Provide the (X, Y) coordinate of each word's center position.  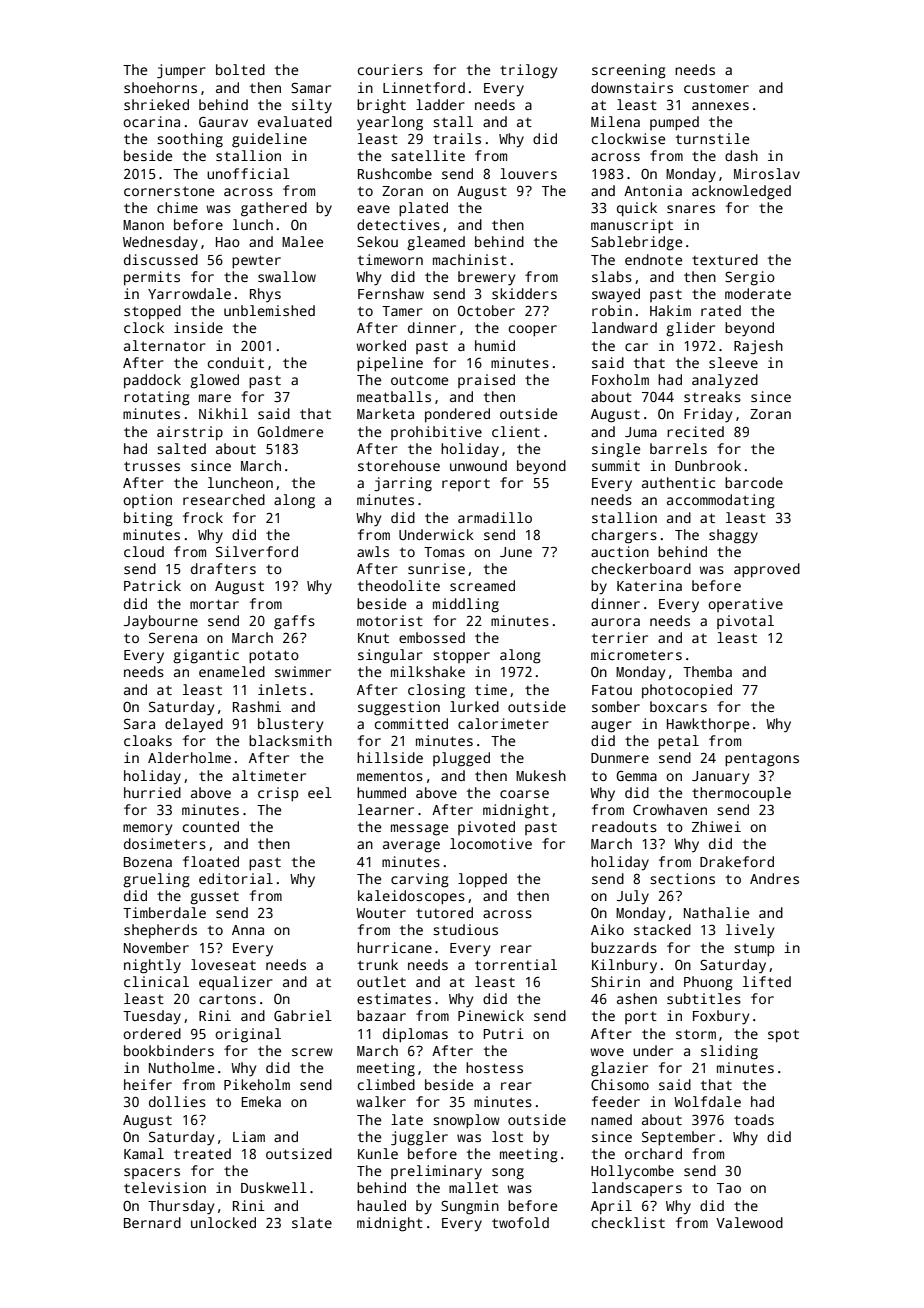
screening (629, 71)
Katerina (649, 585)
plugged (461, 759)
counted (211, 826)
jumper (181, 71)
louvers (528, 173)
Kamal (144, 1153)
